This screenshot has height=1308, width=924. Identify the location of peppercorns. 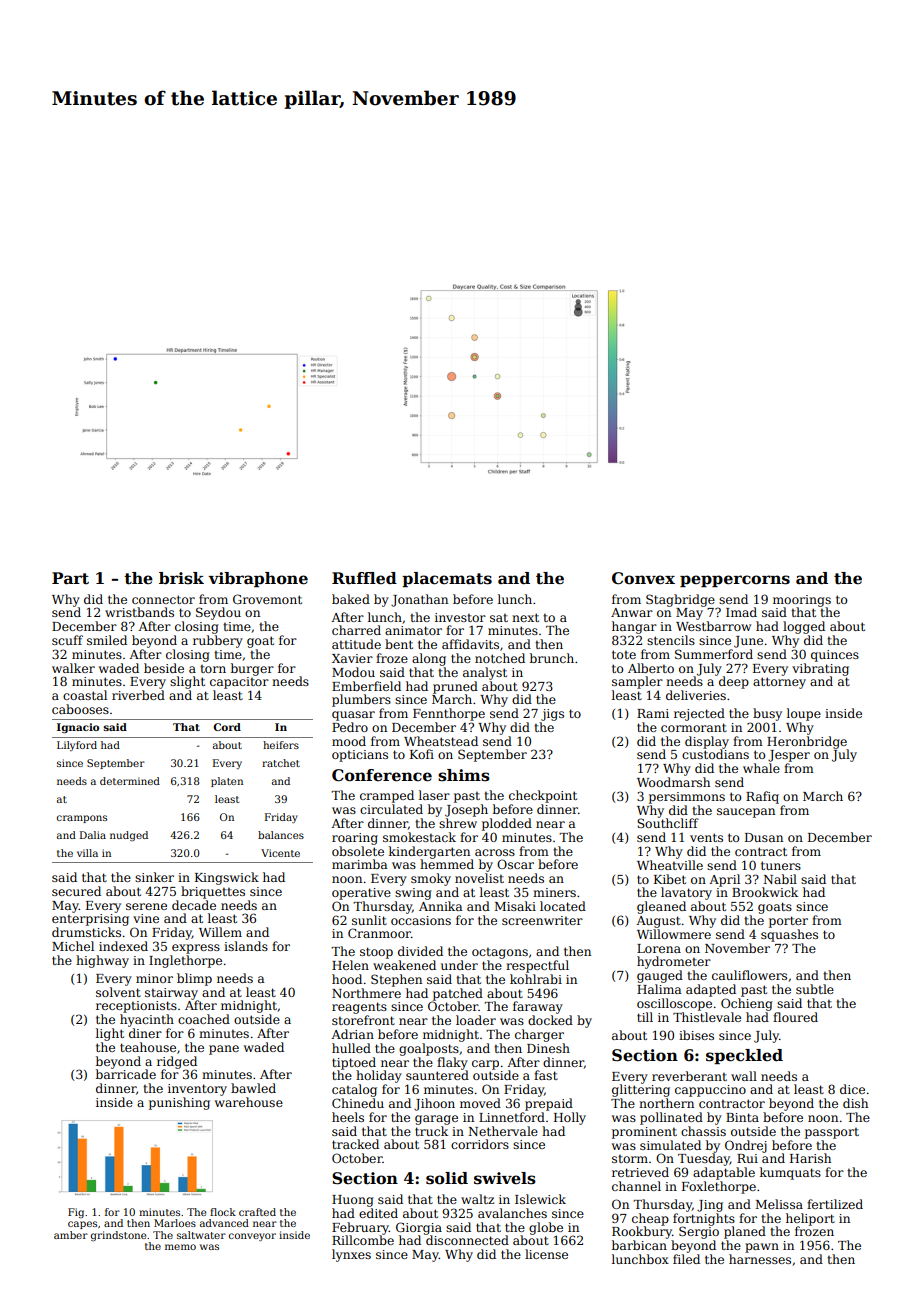
(735, 581).
